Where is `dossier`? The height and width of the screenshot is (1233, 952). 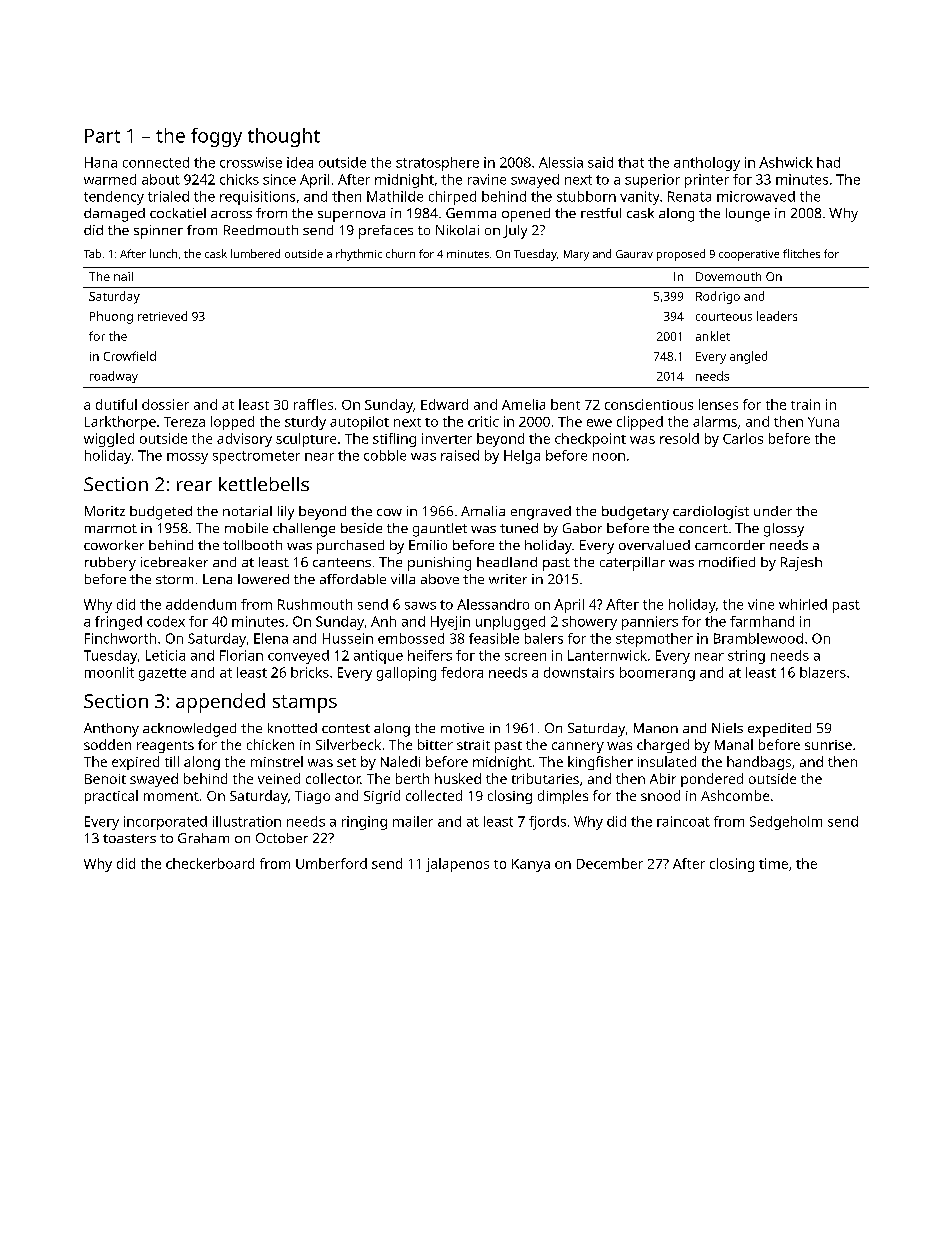 dossier is located at coordinates (165, 404).
